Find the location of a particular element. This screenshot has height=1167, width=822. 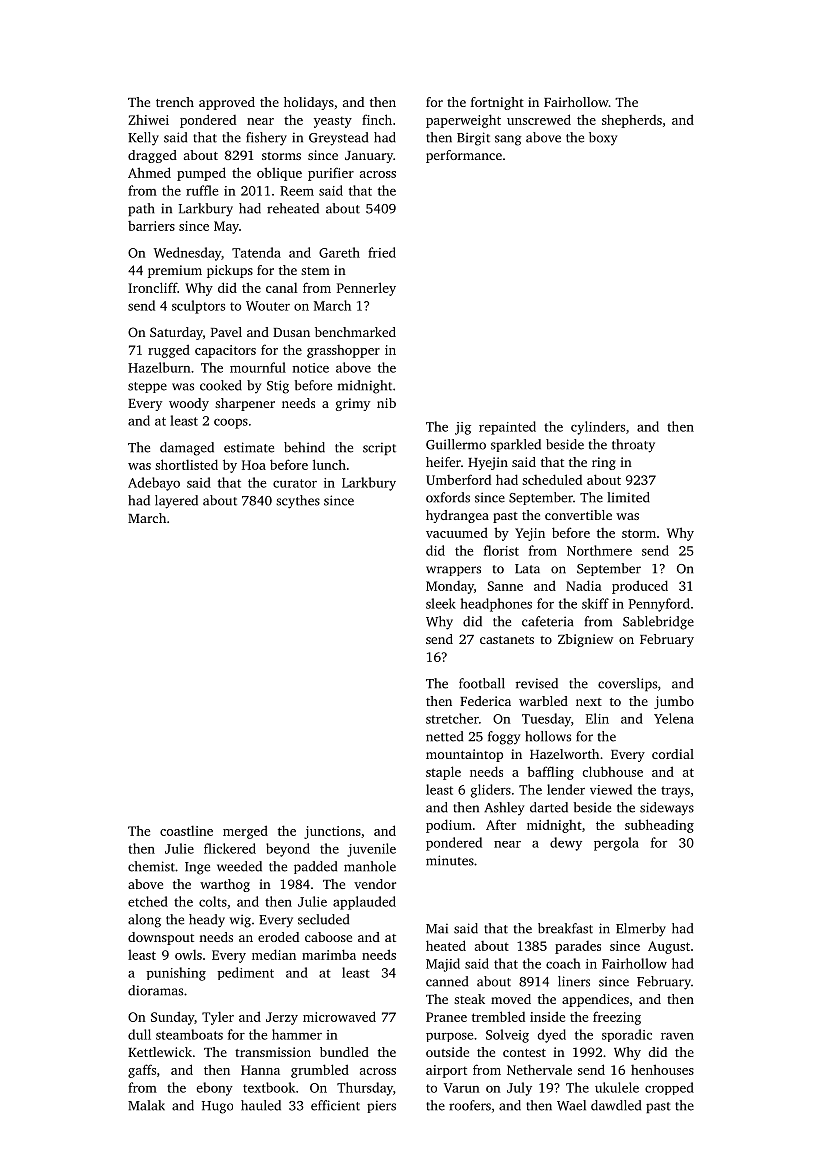

holidays is located at coordinates (309, 103).
